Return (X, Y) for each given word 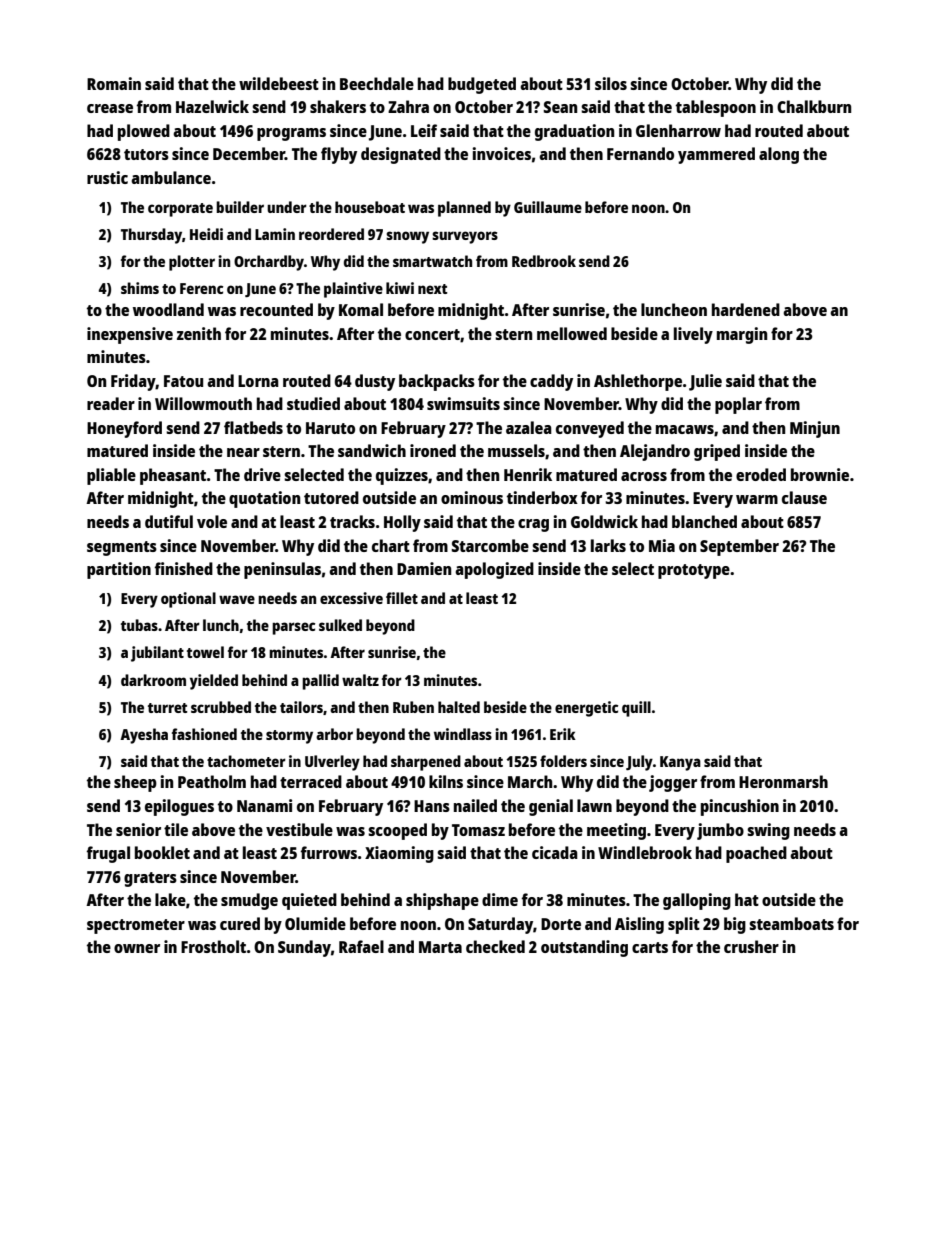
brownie (820, 474)
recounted (276, 309)
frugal (108, 854)
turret (167, 708)
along (779, 155)
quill (636, 709)
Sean (560, 107)
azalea (529, 427)
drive (262, 474)
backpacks (437, 382)
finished (184, 568)
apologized (494, 570)
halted (459, 707)
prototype (694, 571)
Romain (114, 83)
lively (693, 335)
